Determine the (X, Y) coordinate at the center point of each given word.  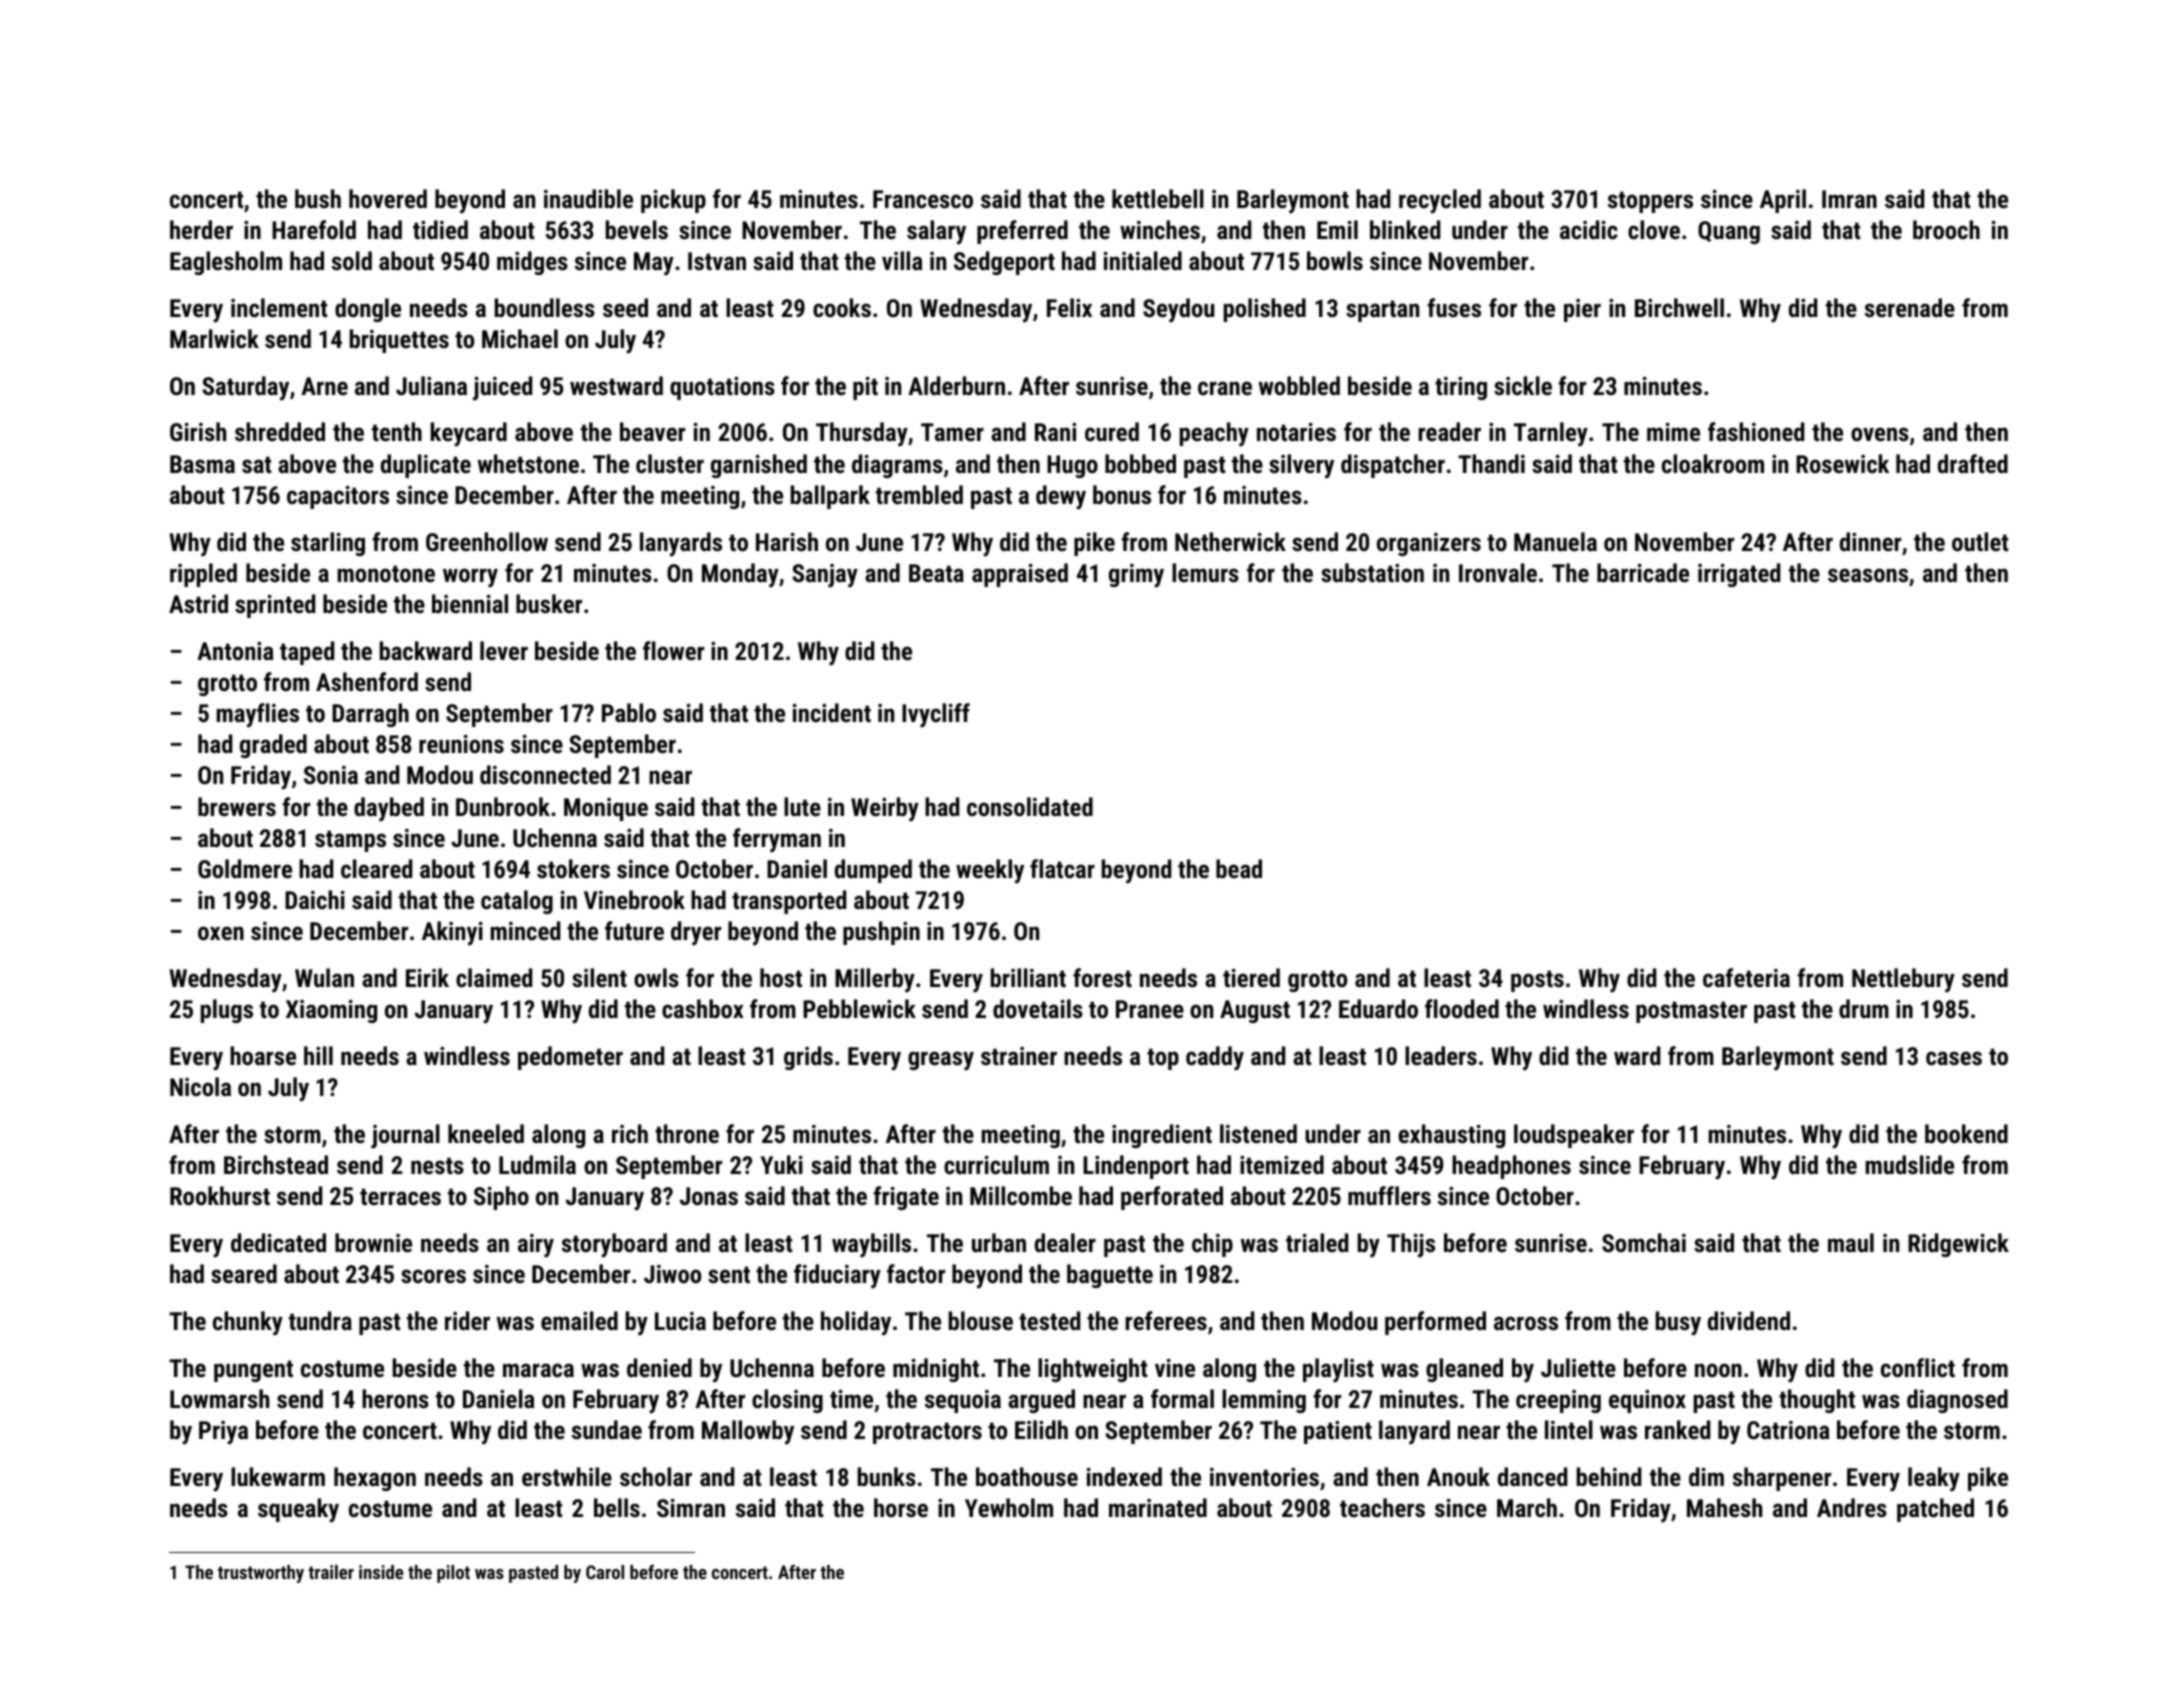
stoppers (1650, 202)
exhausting (1451, 1136)
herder (201, 229)
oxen (221, 933)
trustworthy (261, 1574)
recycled (1440, 201)
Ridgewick (1958, 1245)
